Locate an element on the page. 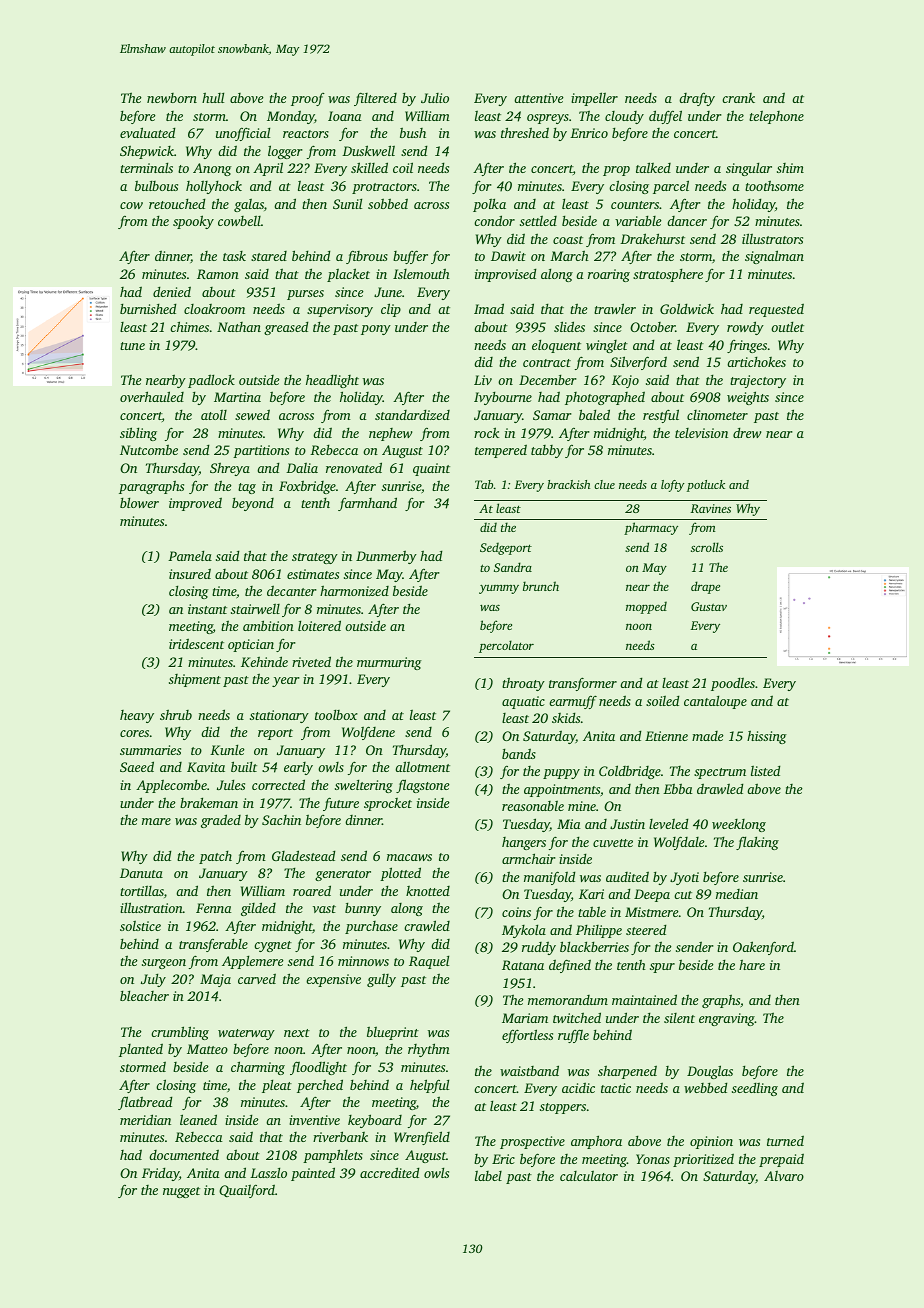  newborn is located at coordinates (172, 98).
